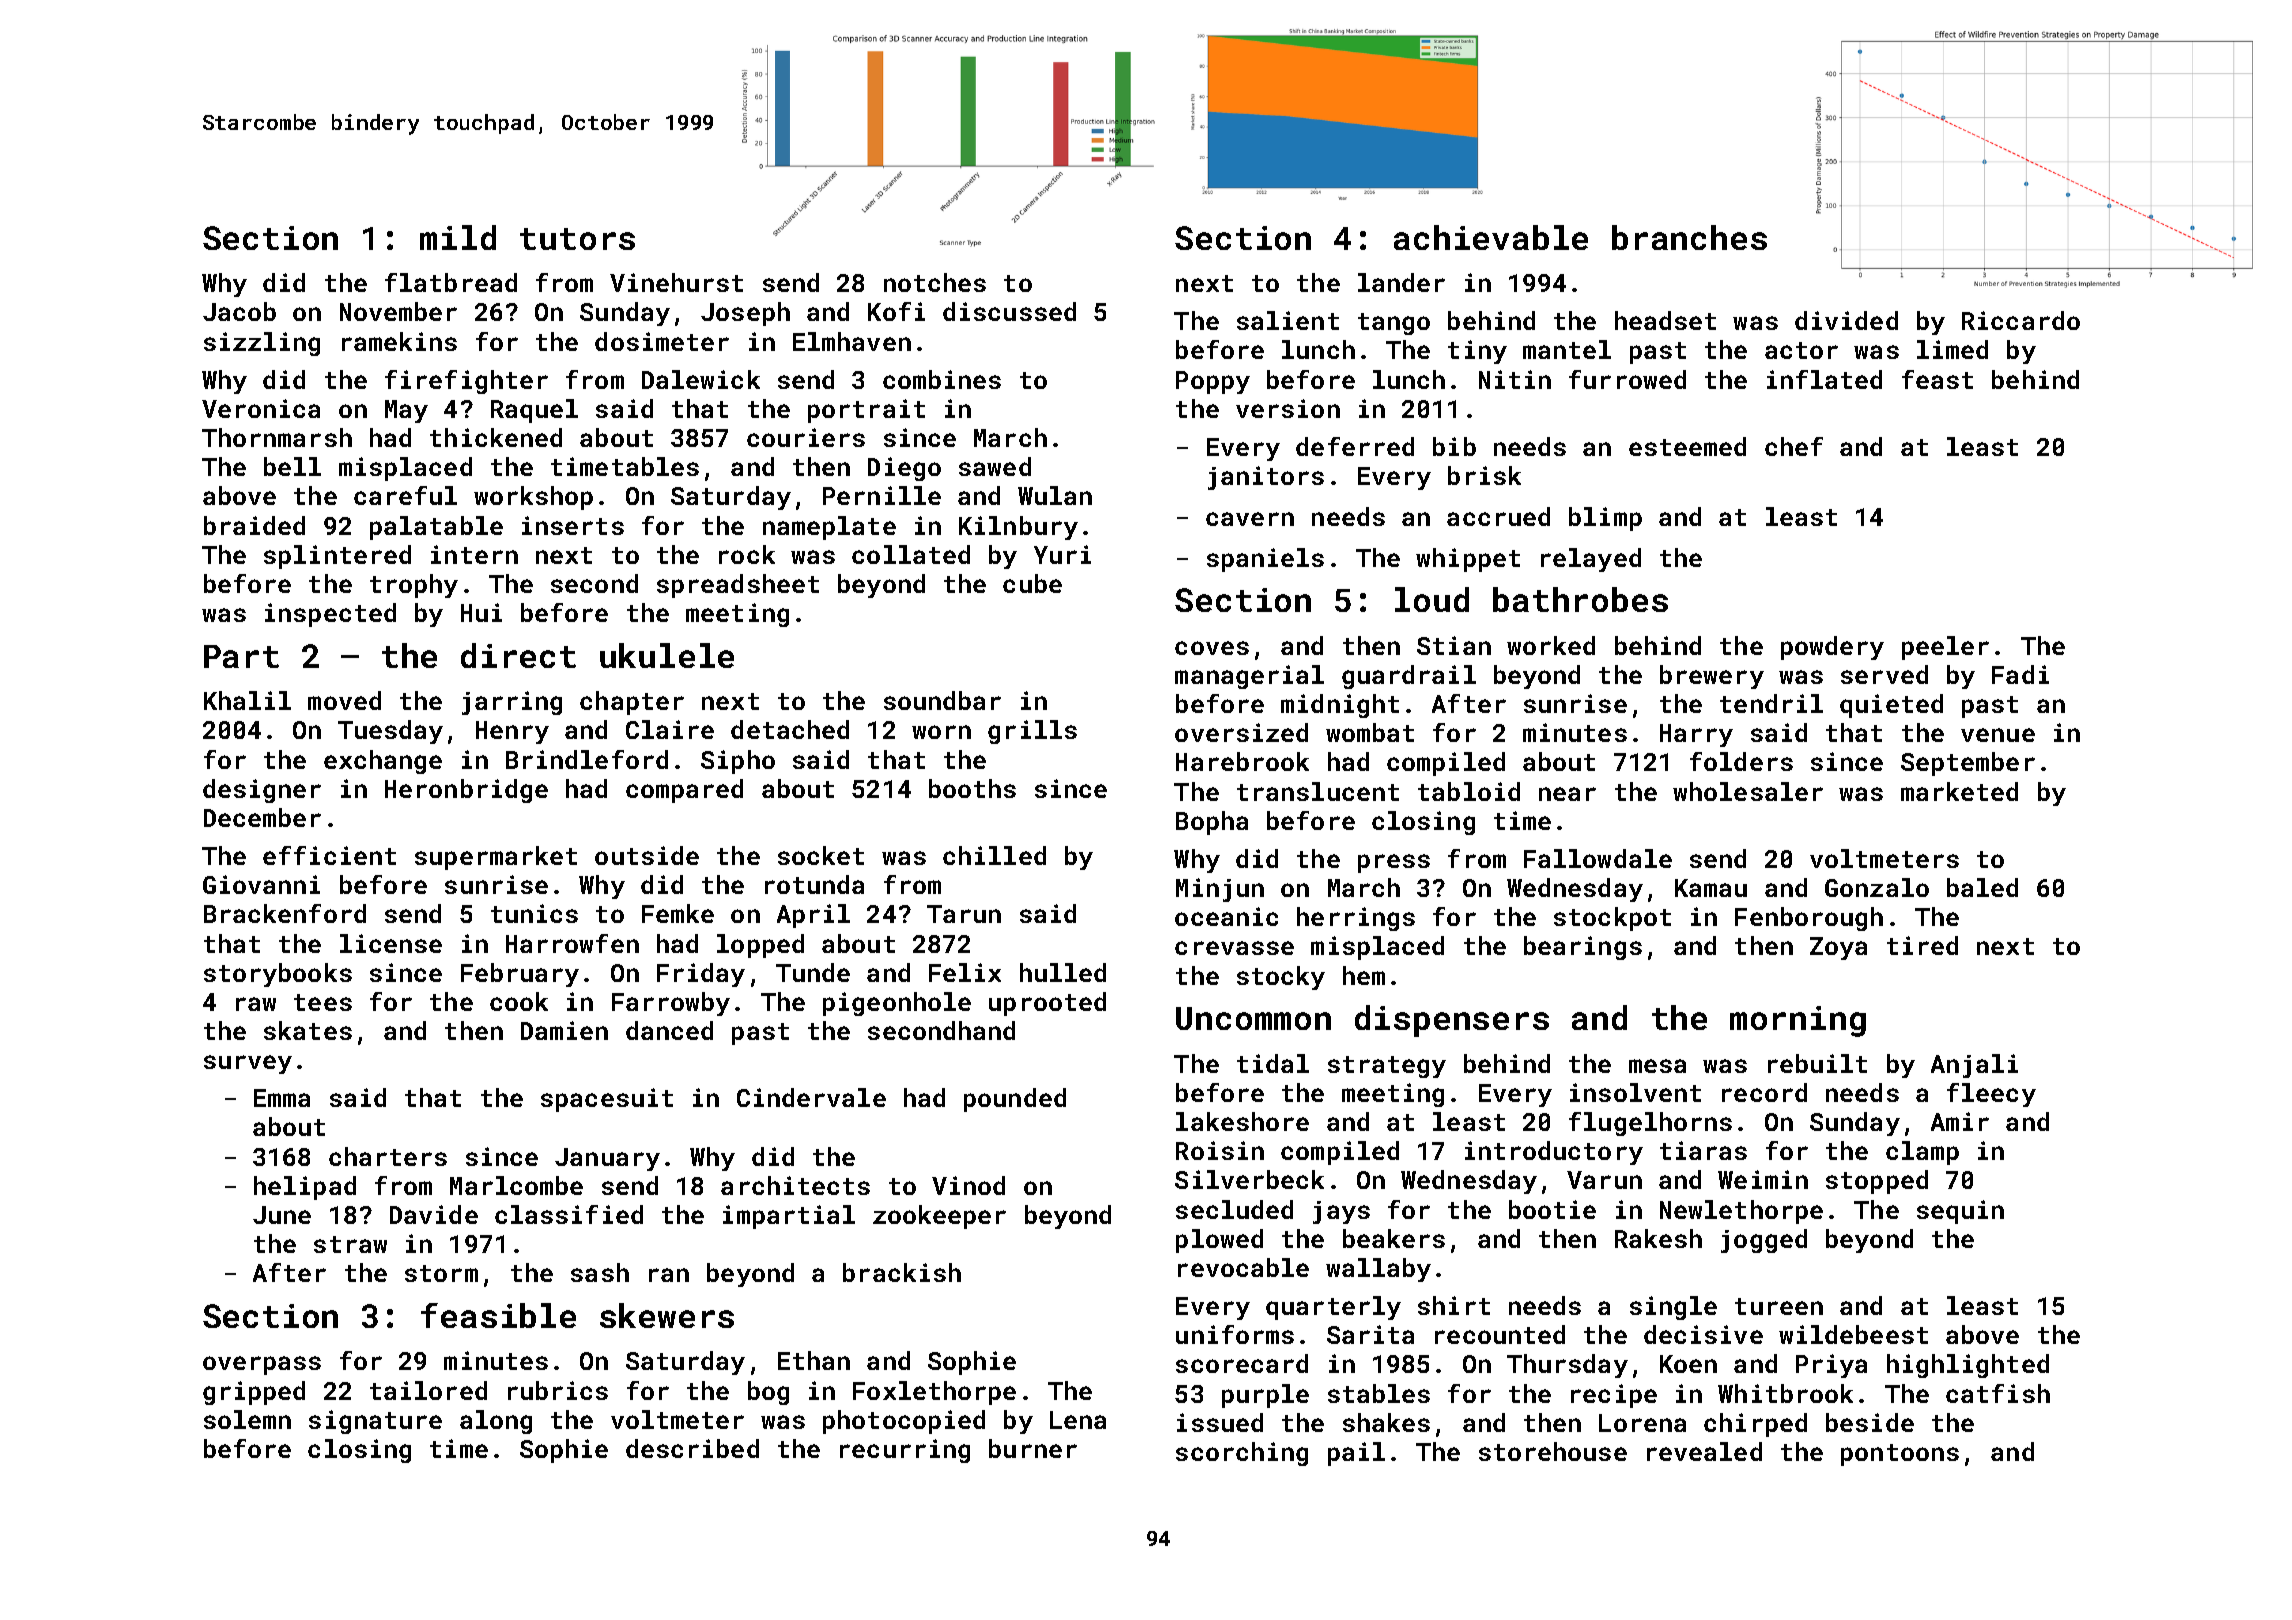  Describe the element at coordinates (247, 1419) in the document. I see `solemn` at that location.
